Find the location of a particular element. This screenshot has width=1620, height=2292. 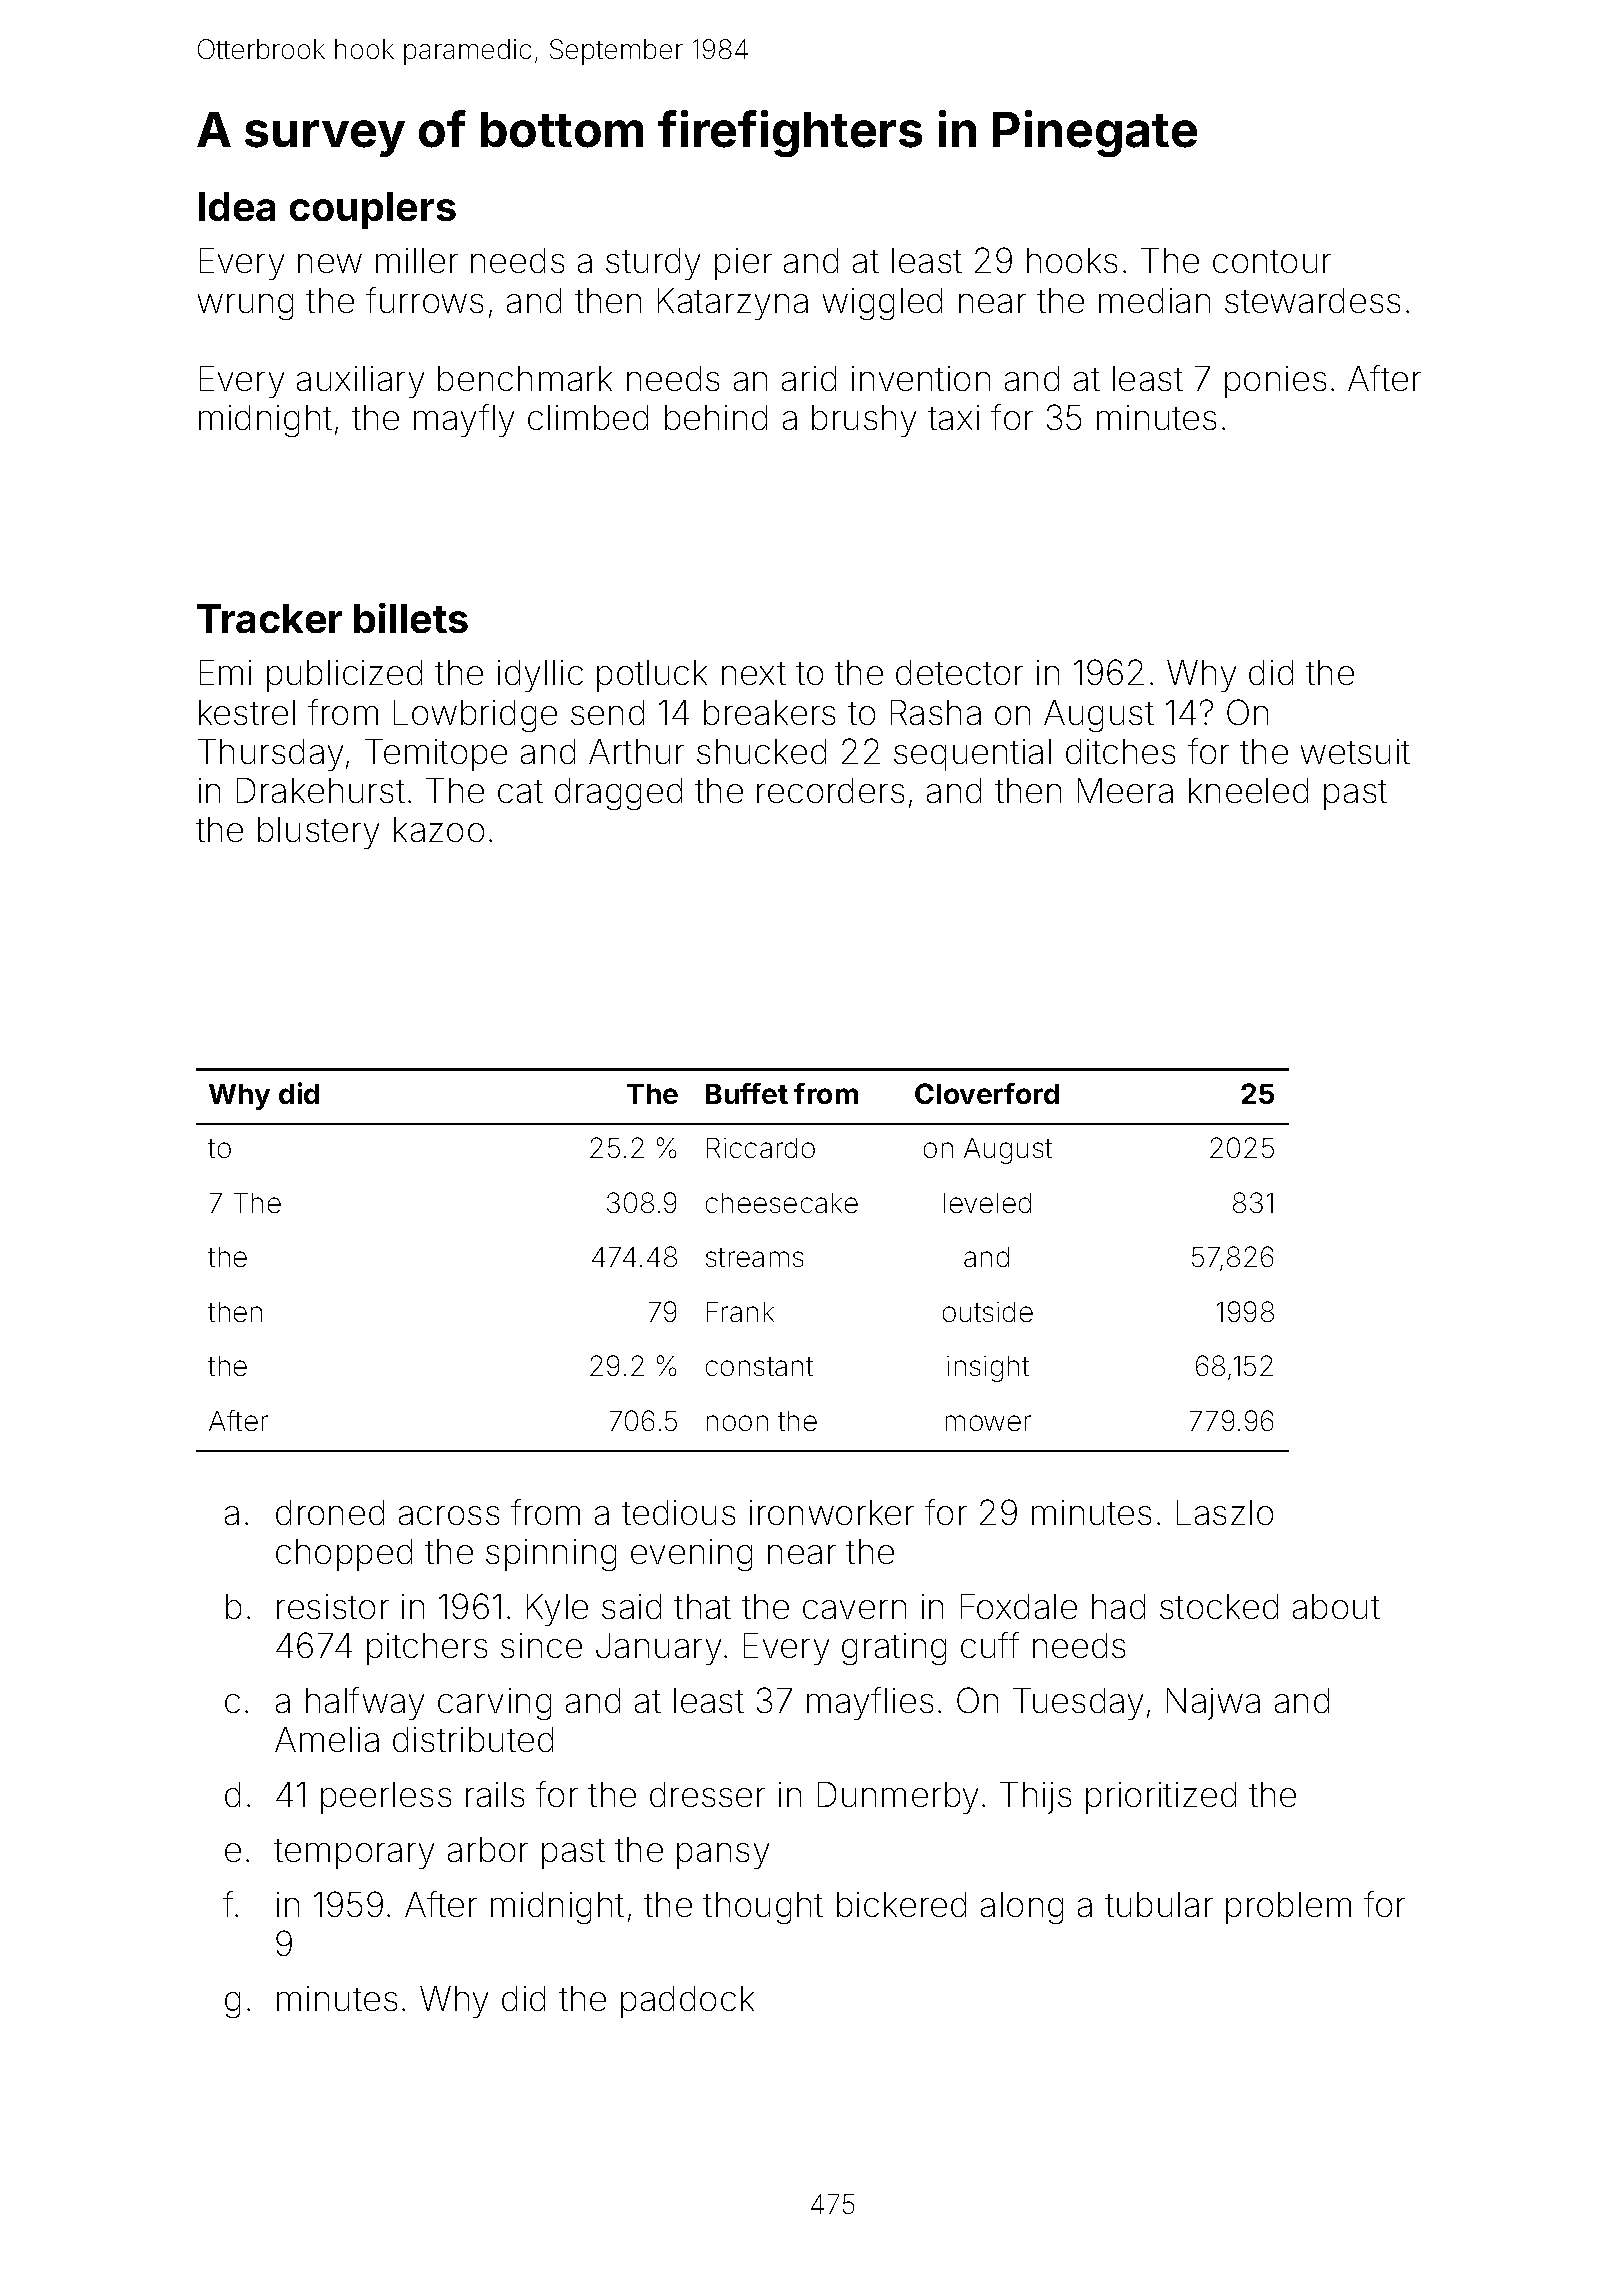

Buffet is located at coordinates (747, 1093).
